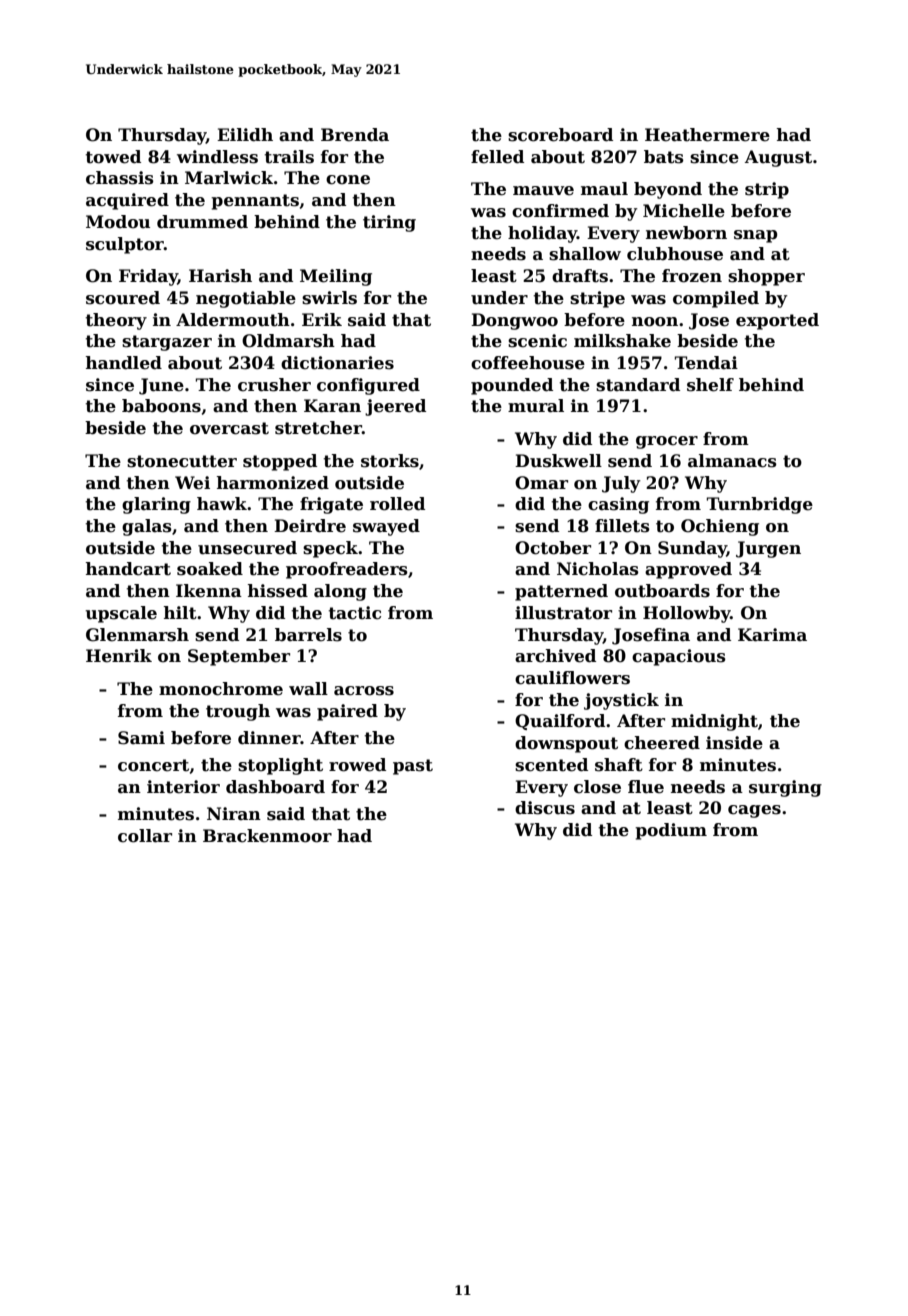 The image size is (908, 1316). What do you see at coordinates (555, 656) in the image?
I see `archived` at bounding box center [555, 656].
